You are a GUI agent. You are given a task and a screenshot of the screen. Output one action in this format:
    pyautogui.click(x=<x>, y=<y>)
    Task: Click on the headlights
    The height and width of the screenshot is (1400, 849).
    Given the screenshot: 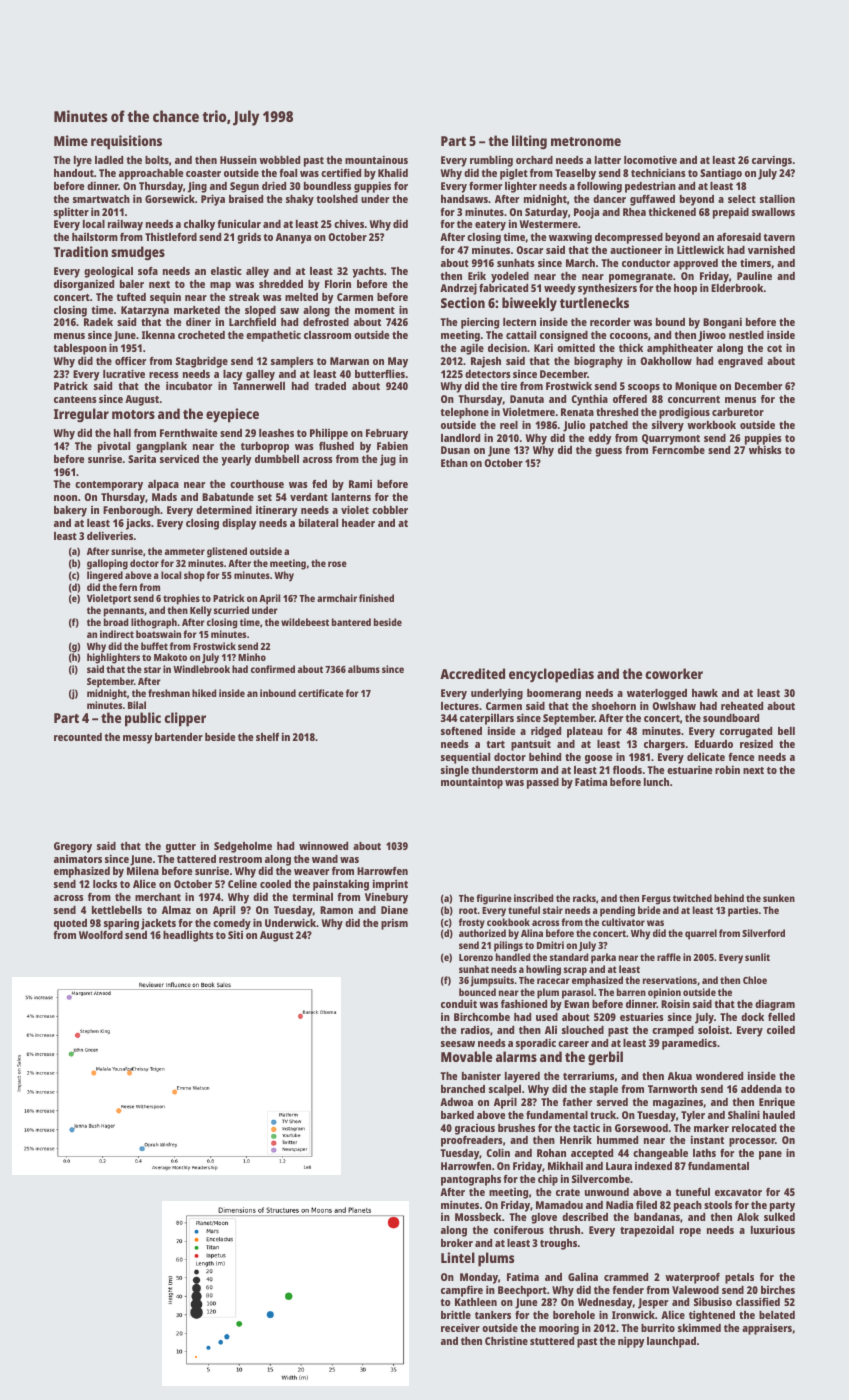 What is the action you would take?
    pyautogui.click(x=188, y=936)
